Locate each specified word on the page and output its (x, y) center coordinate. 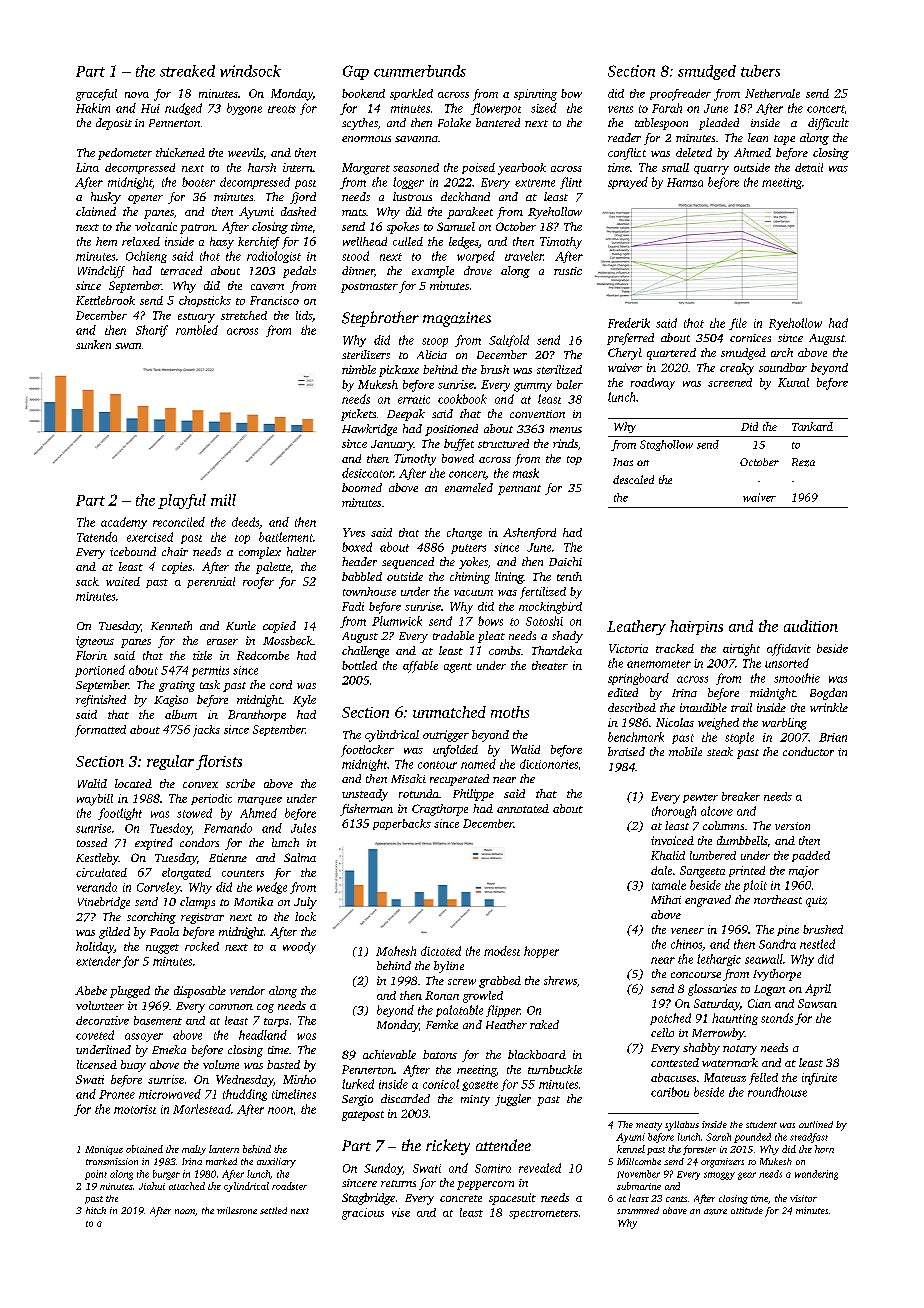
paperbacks (402, 824)
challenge (365, 652)
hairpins (696, 627)
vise (401, 1212)
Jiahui (152, 1186)
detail (809, 167)
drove (478, 270)
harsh (262, 167)
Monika (253, 901)
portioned (100, 671)
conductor (808, 751)
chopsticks (205, 301)
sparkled (411, 94)
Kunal (793, 382)
